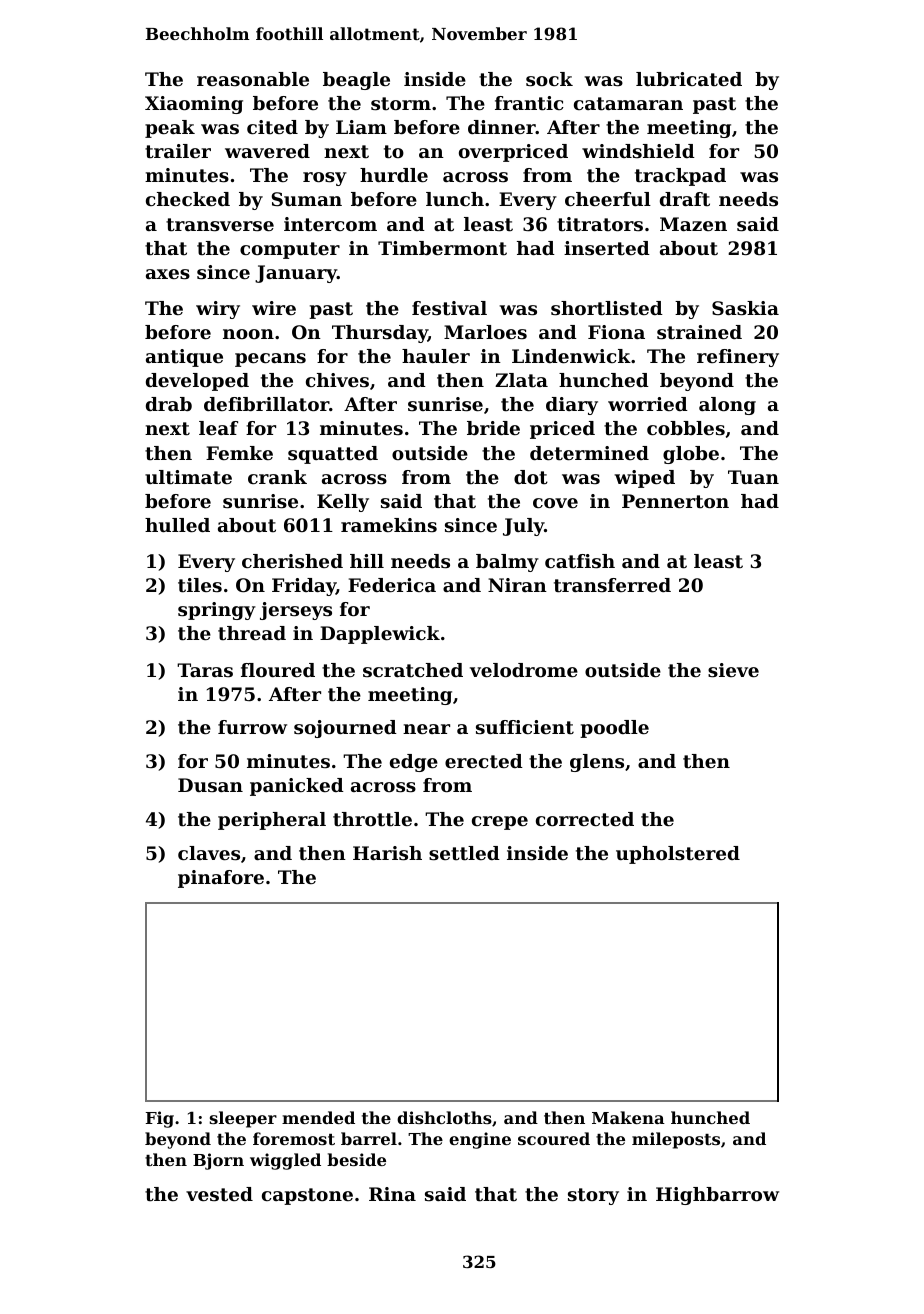 Image resolution: width=924 pixels, height=1314 pixels. I want to click on inserted, so click(607, 248).
